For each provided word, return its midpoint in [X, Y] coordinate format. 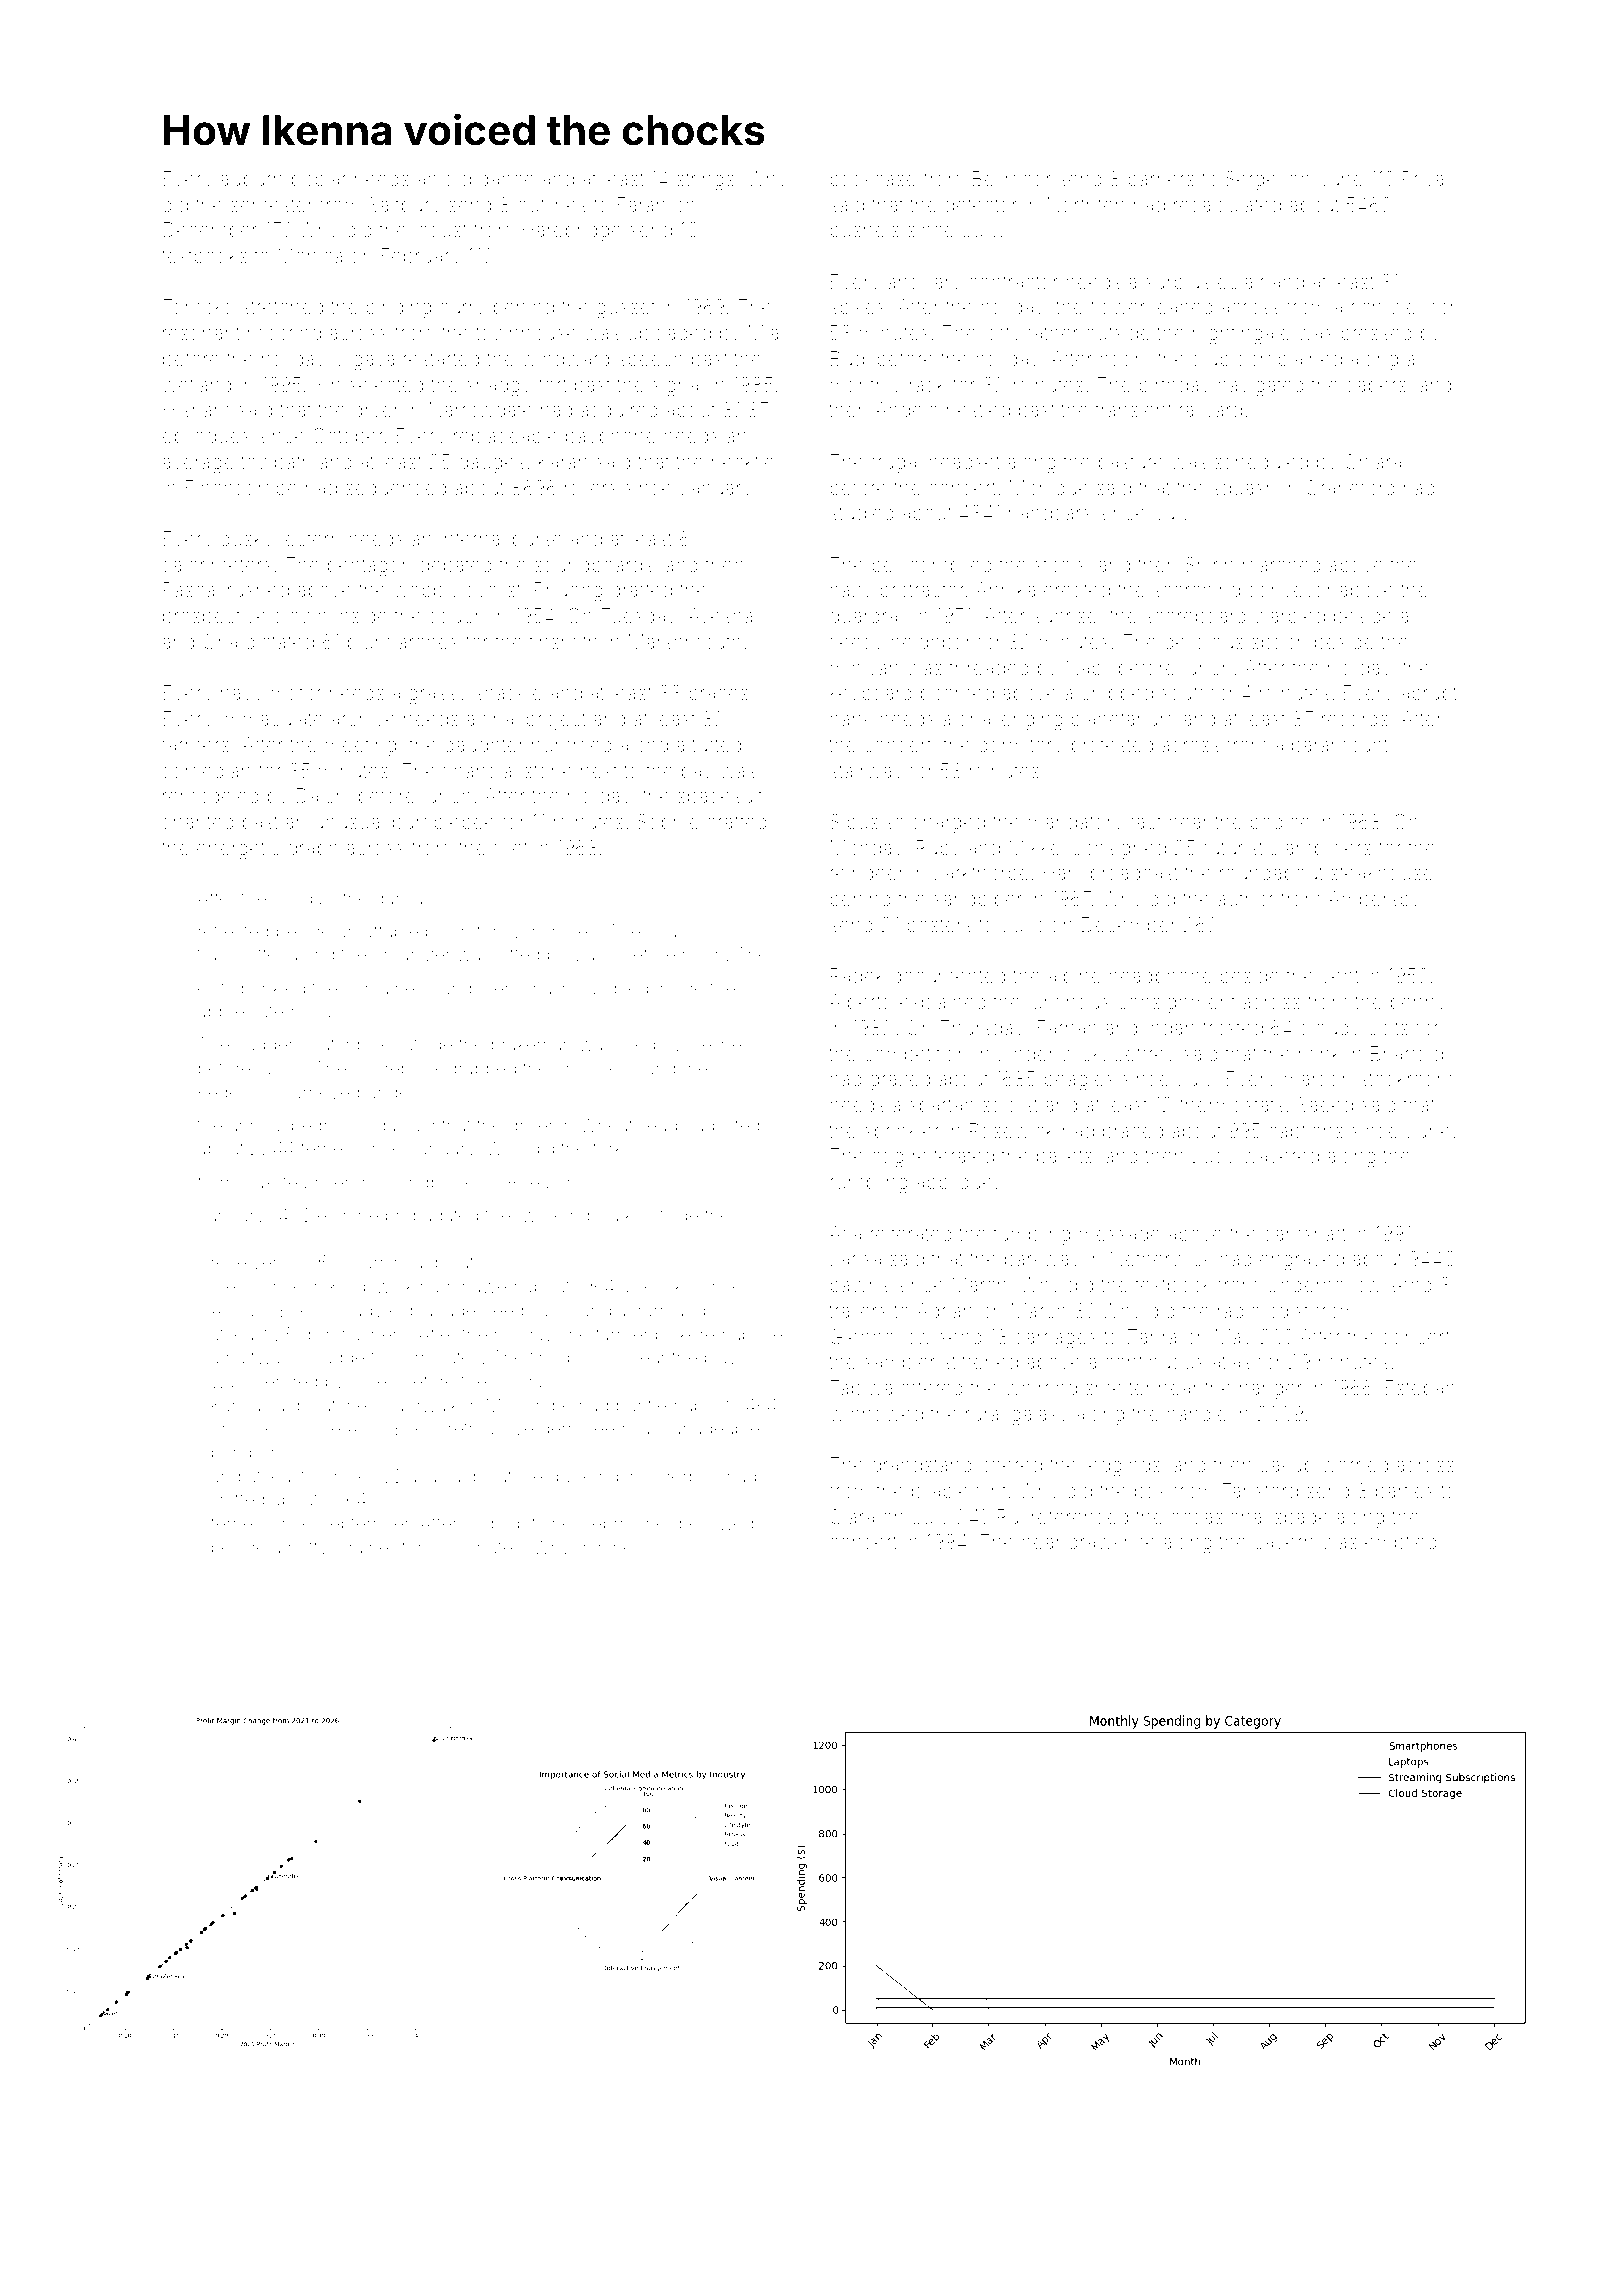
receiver [244, 1263]
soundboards [594, 564]
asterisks [656, 1287]
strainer [365, 1548]
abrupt [1429, 694]
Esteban [1420, 1387]
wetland [196, 384]
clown [300, 615]
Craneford [1350, 487]
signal [677, 387]
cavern [1284, 1543]
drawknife [1112, 1541]
